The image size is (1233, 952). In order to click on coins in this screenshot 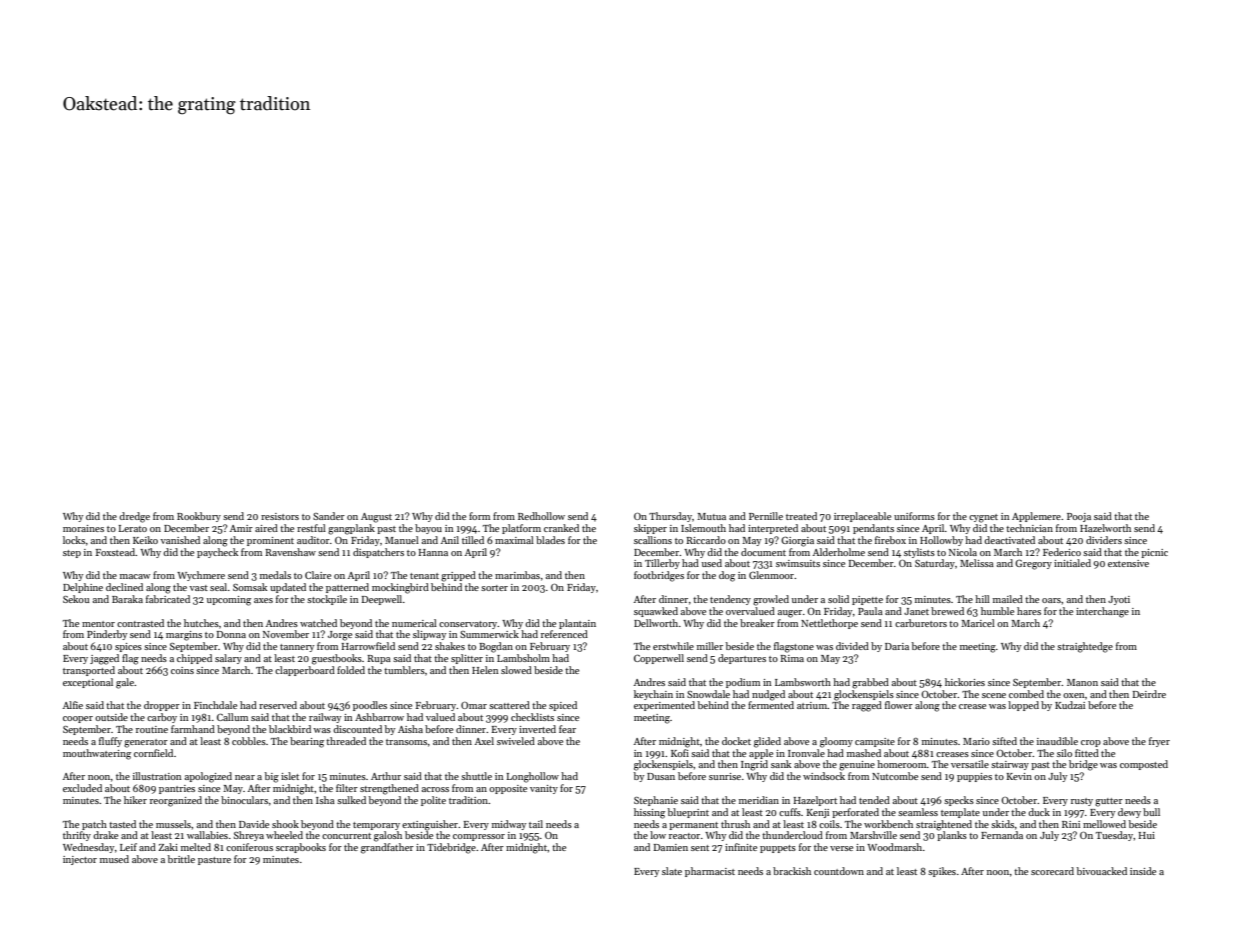, I will do `click(182, 670)`.
